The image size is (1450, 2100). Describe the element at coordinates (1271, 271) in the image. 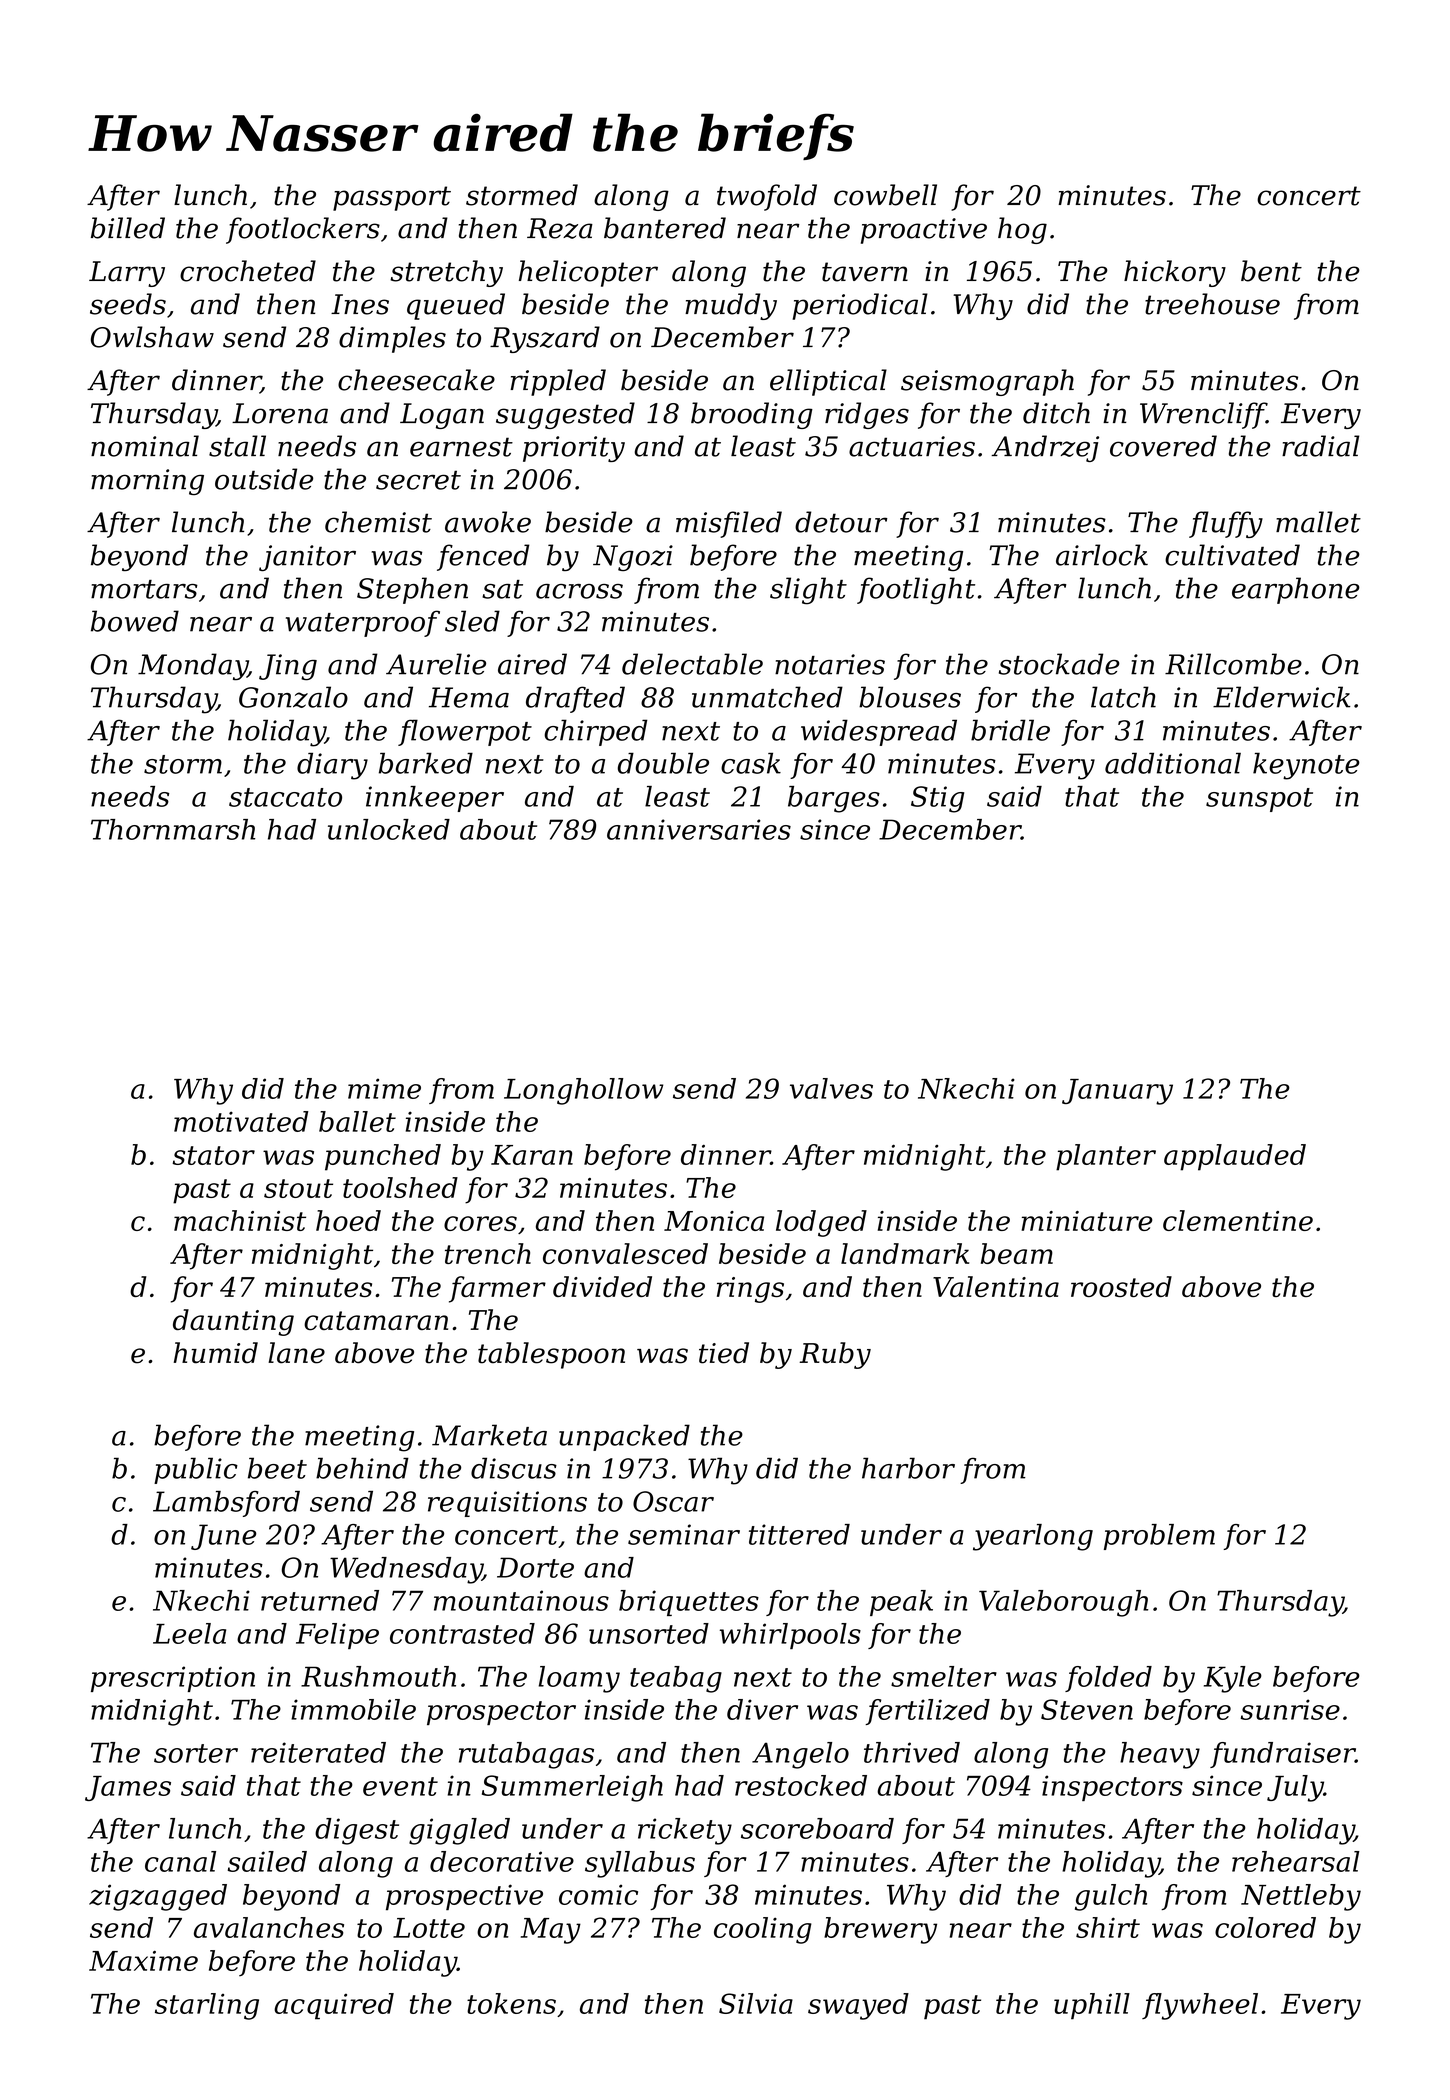

I see `bent` at that location.
